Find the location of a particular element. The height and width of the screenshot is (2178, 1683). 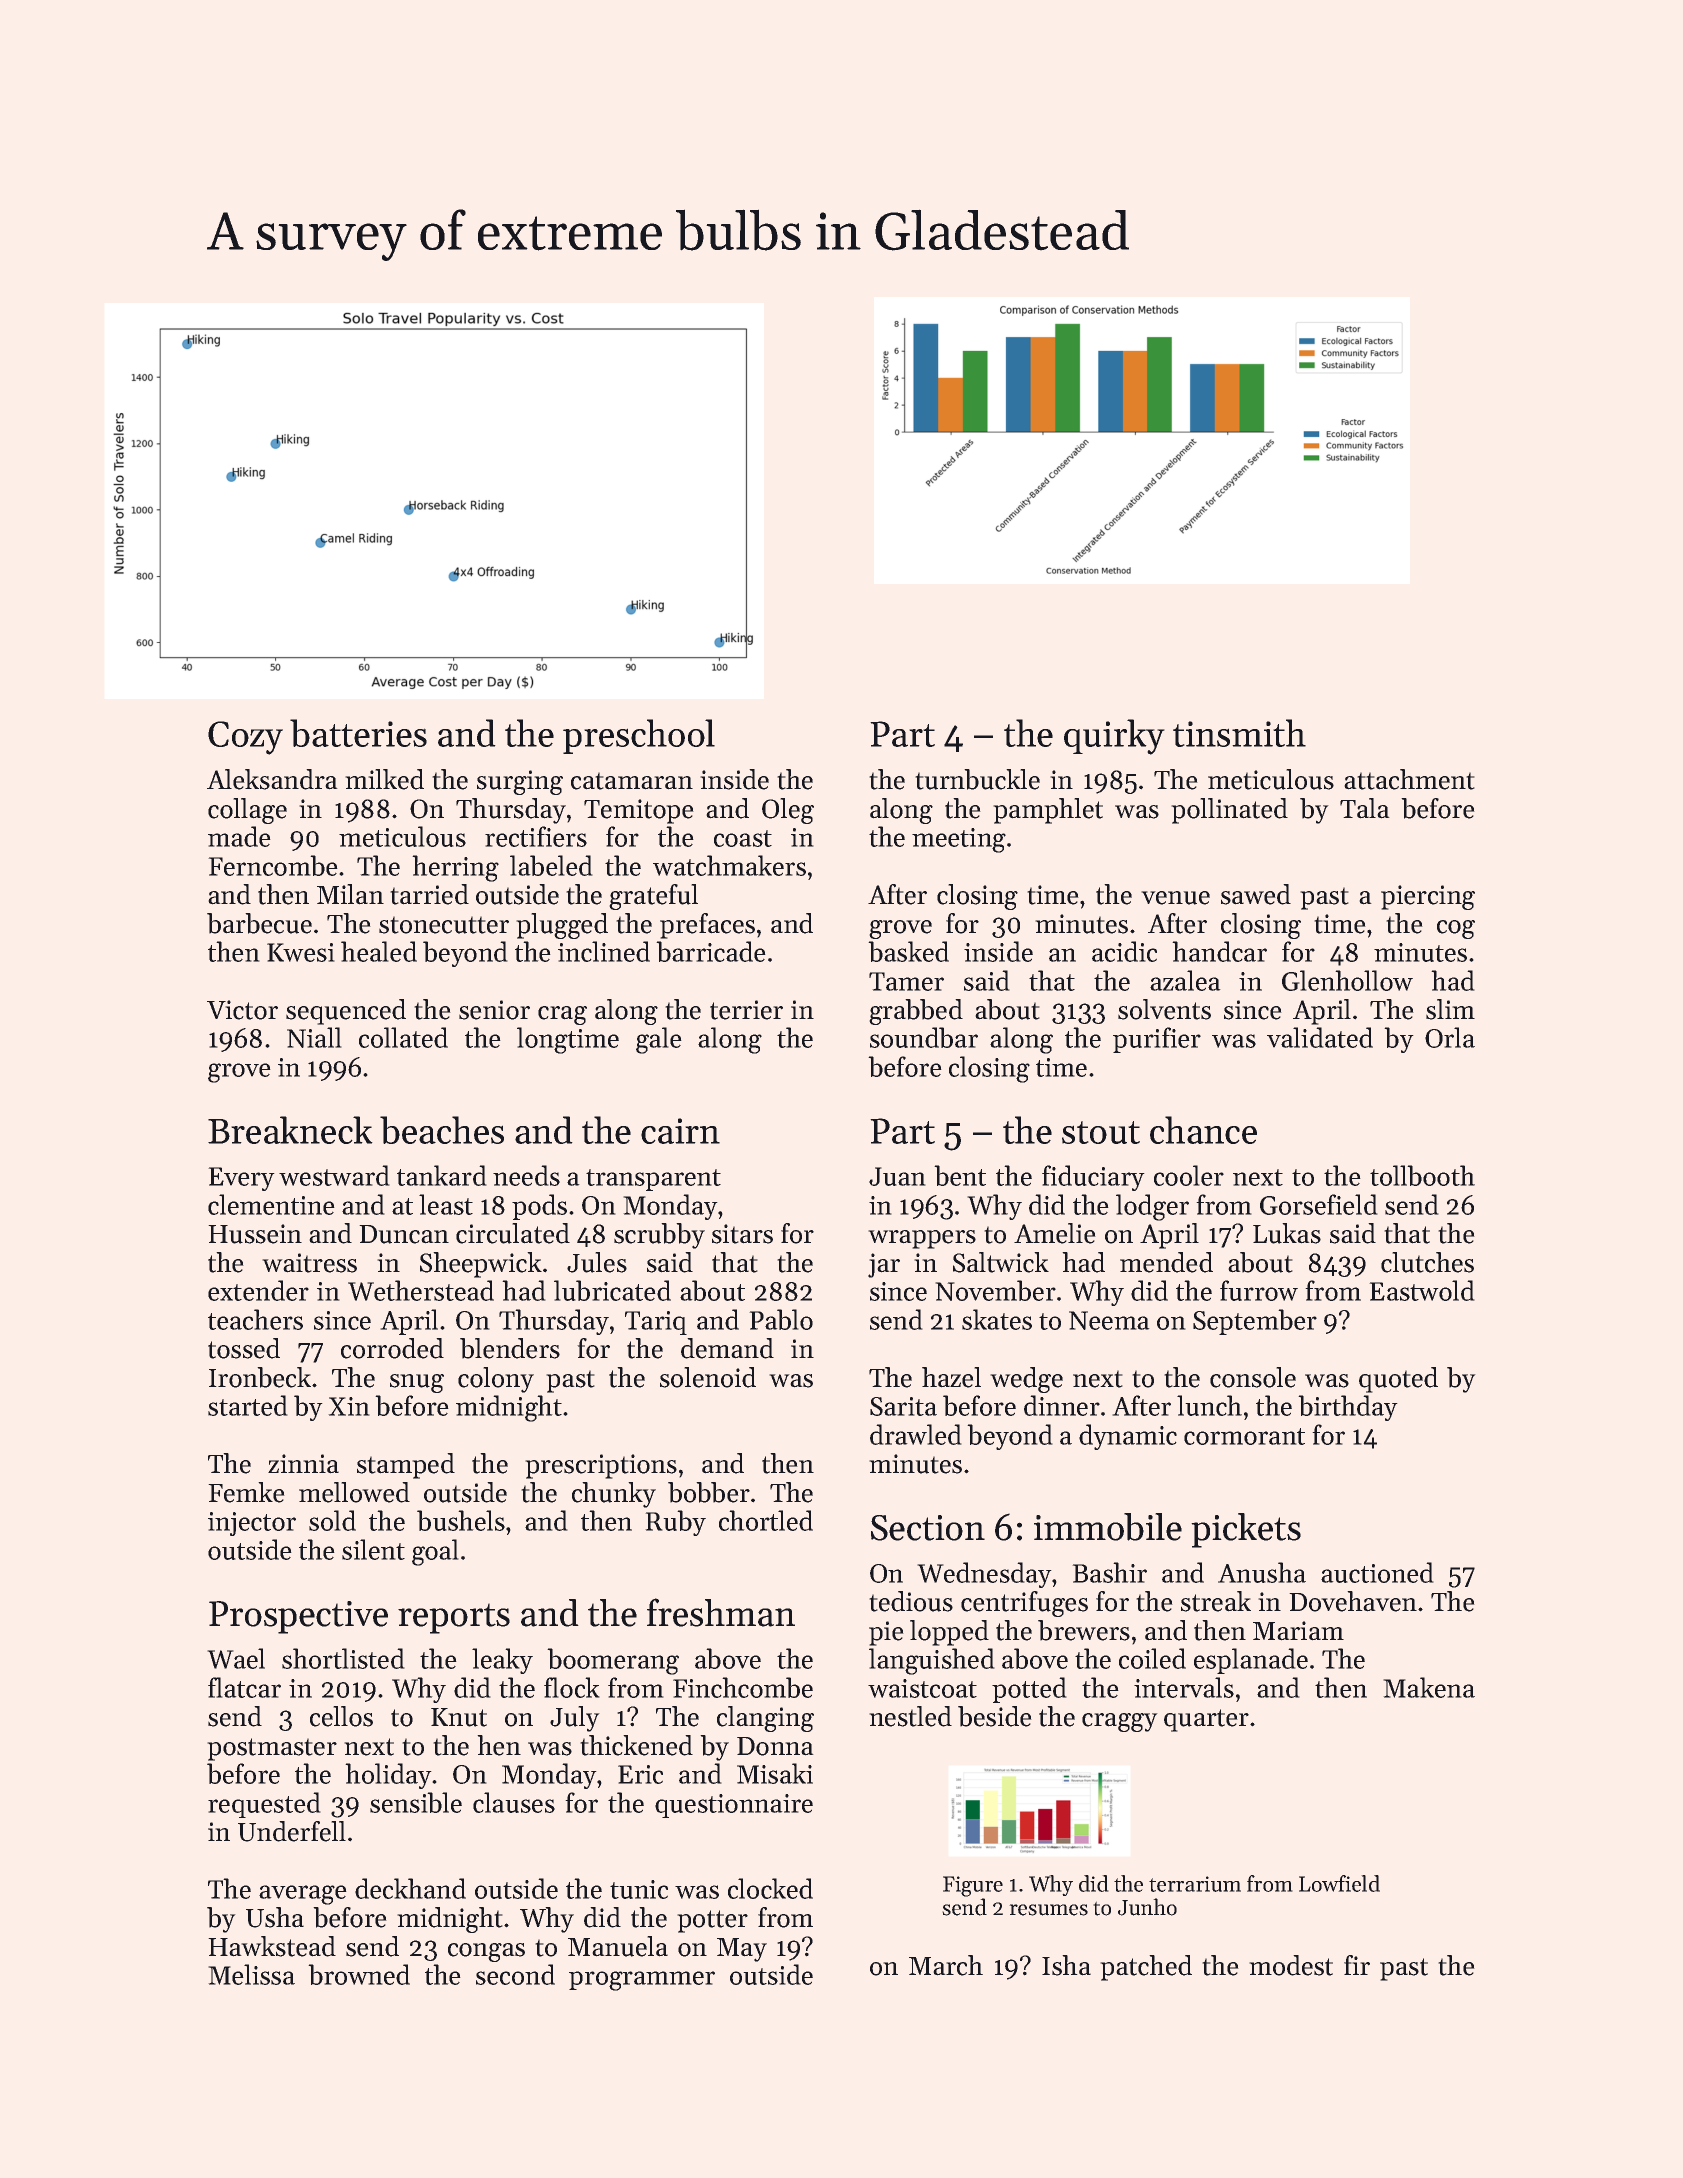

quirky is located at coordinates (1114, 737).
